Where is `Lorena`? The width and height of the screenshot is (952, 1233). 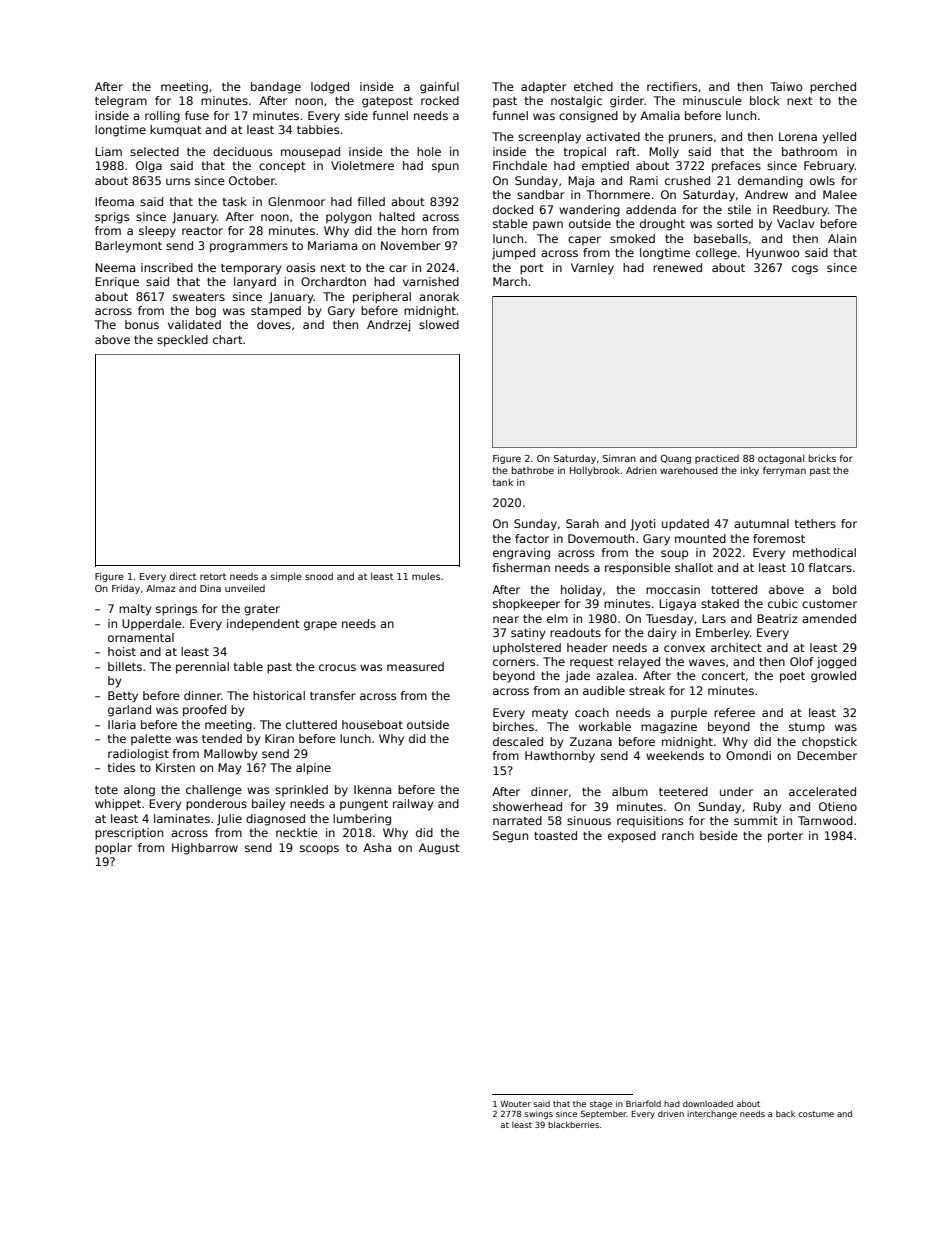
Lorena is located at coordinates (798, 136).
